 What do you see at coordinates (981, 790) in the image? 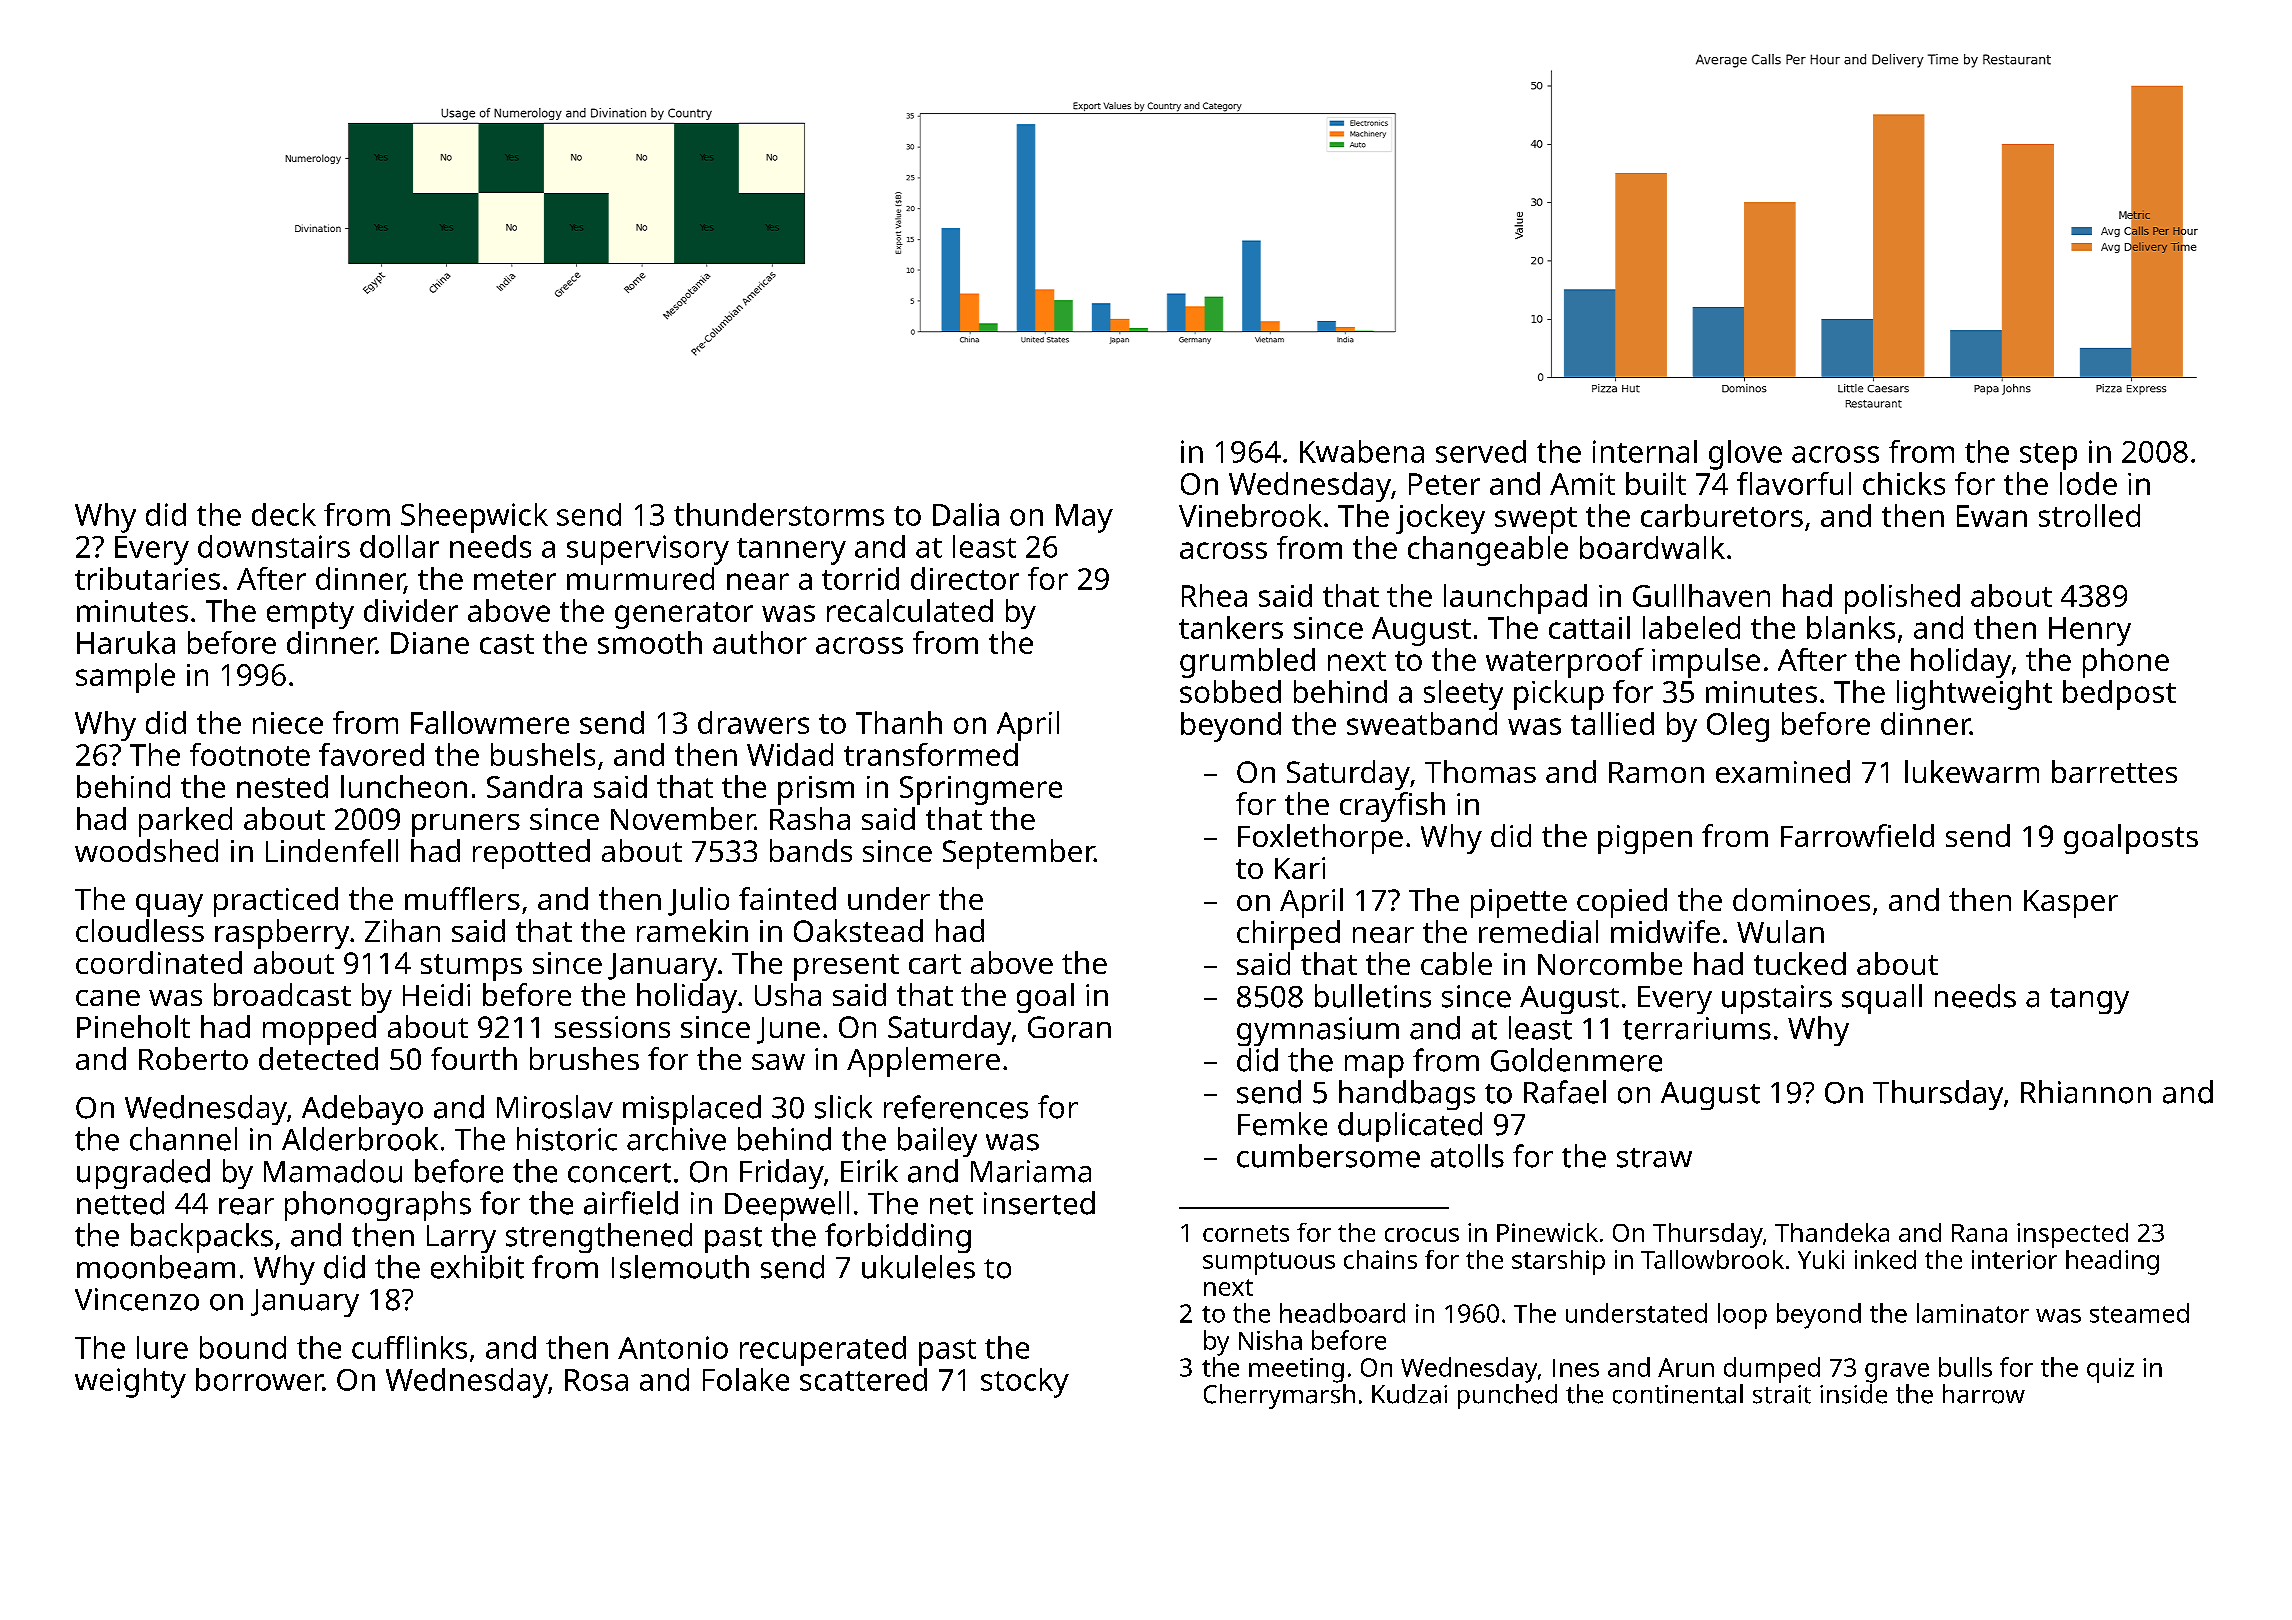
I see `Springmere` at bounding box center [981, 790].
